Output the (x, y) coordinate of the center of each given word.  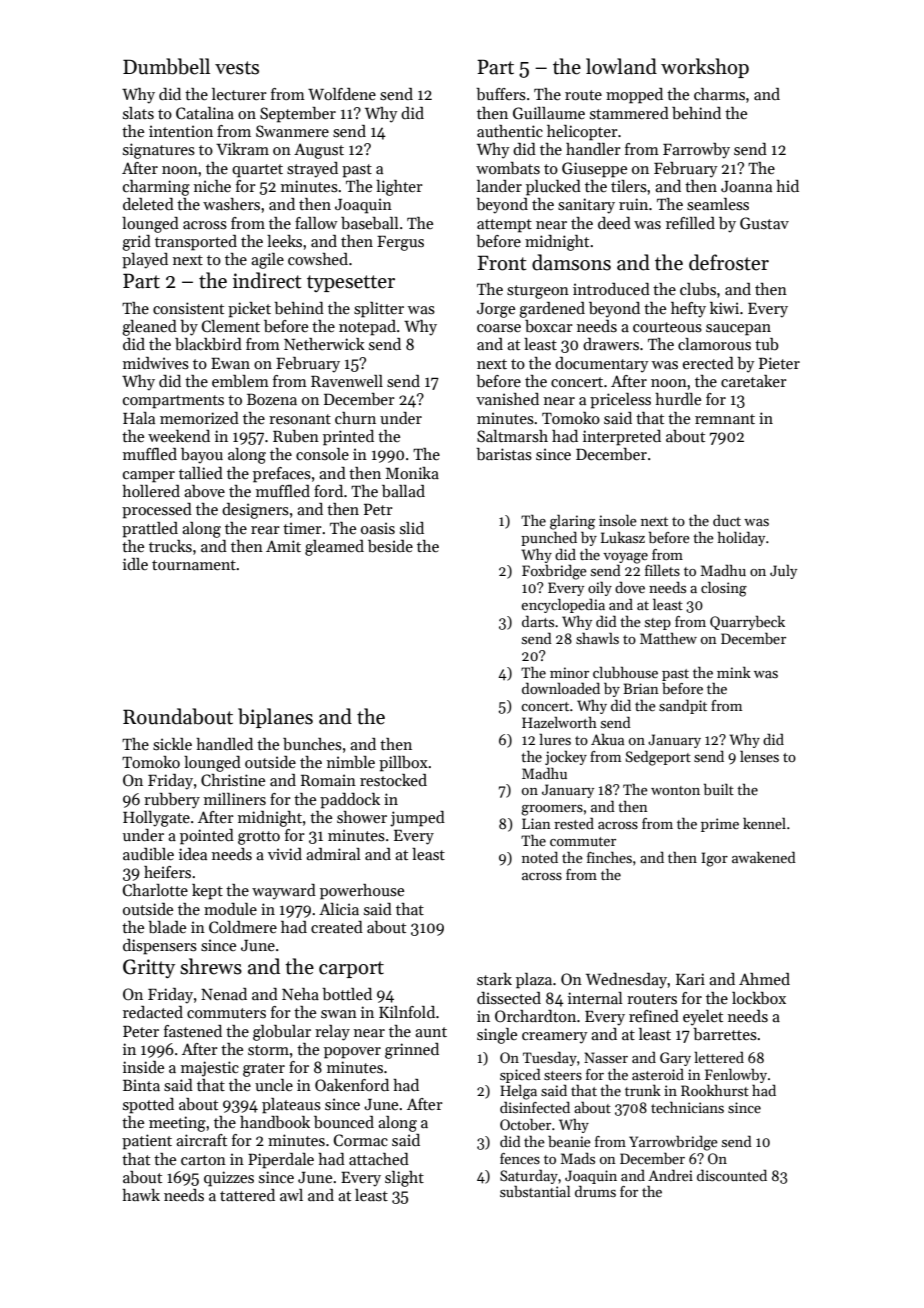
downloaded (561, 688)
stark (494, 979)
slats (138, 113)
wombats (508, 168)
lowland (621, 66)
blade (167, 927)
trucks (170, 546)
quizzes (229, 1179)
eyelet (703, 1018)
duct (727, 520)
